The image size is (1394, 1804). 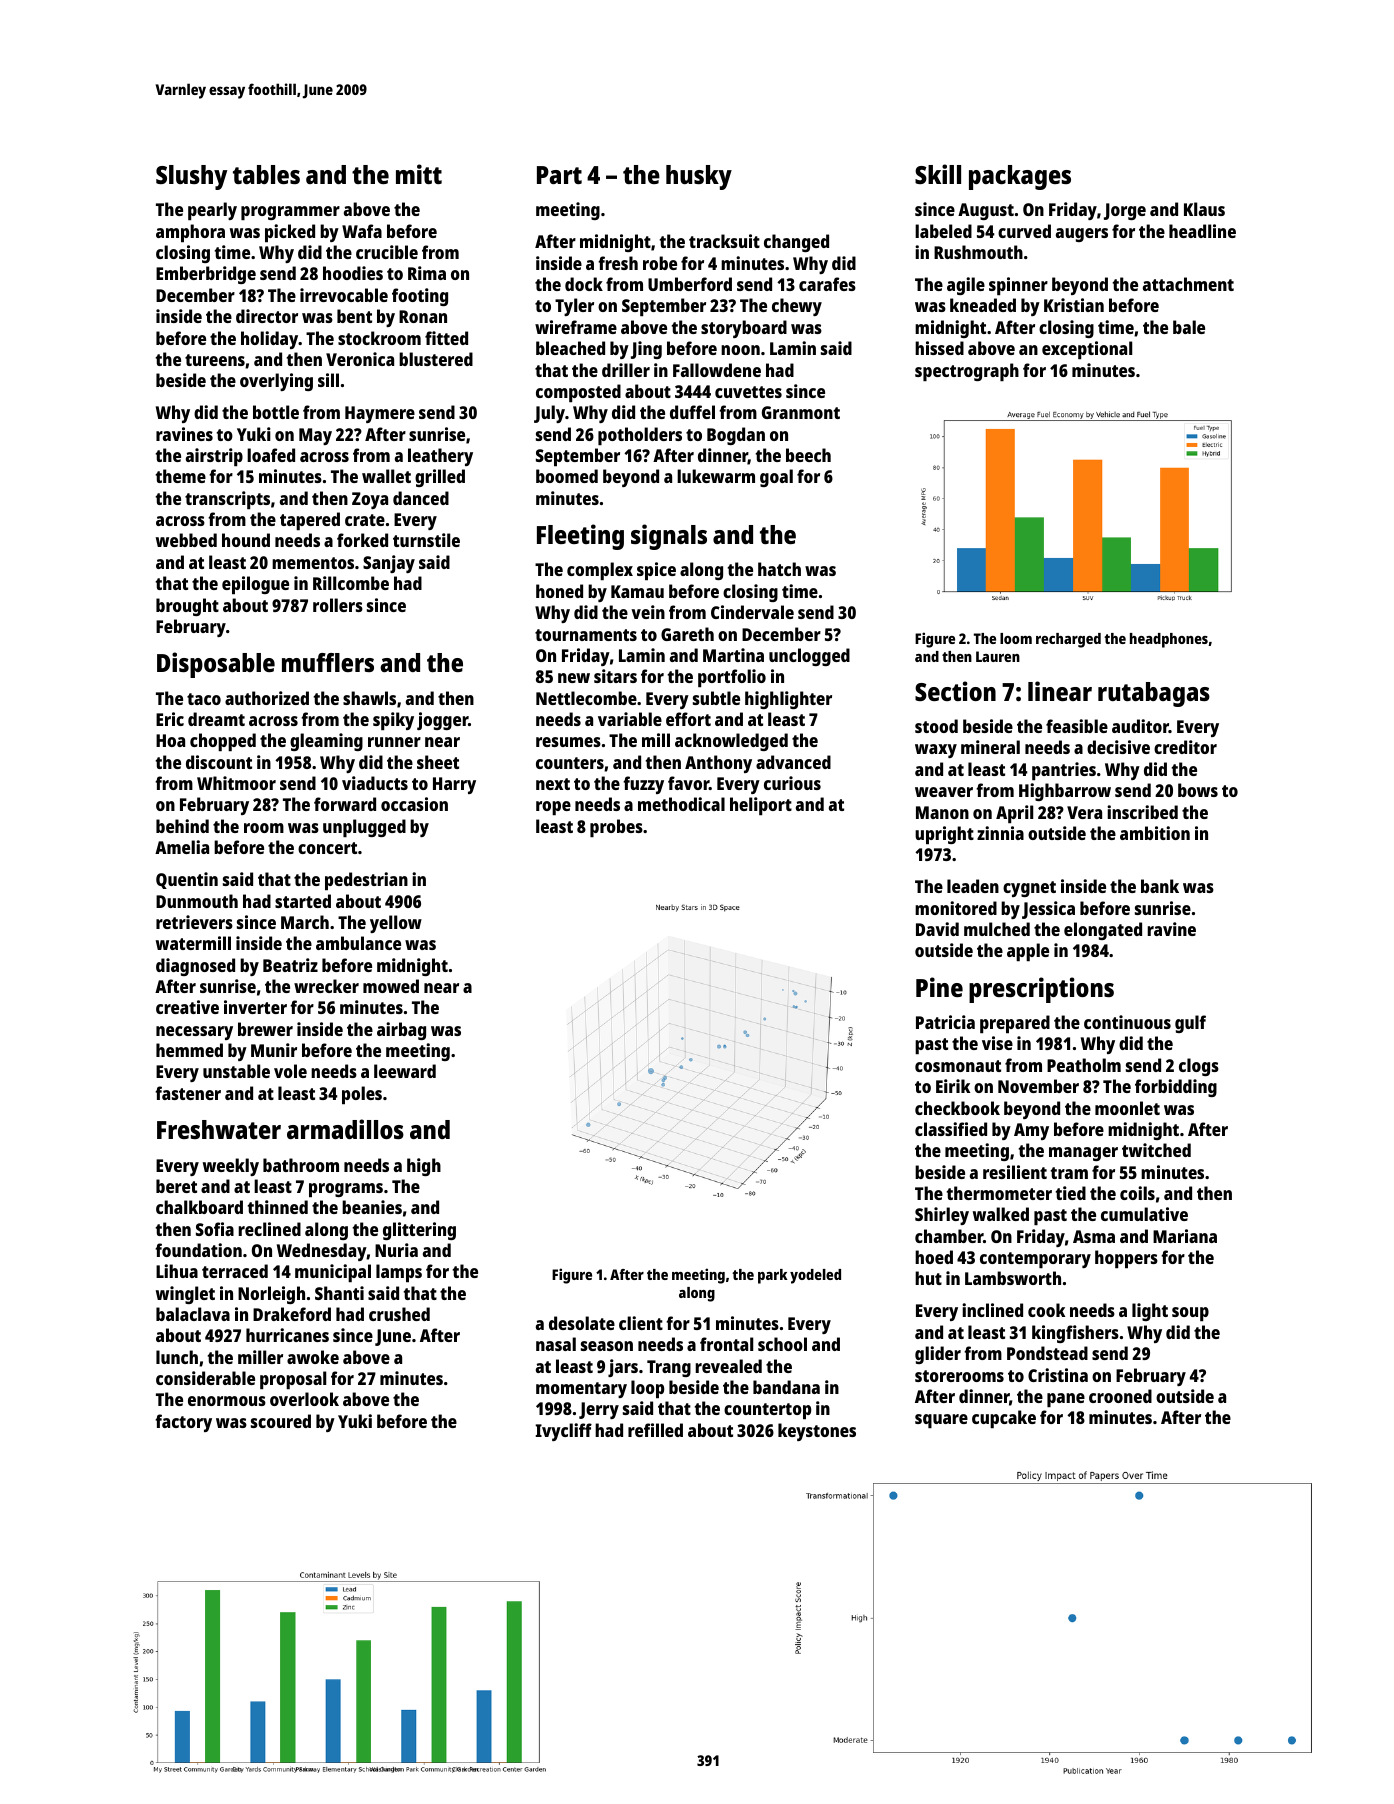 I want to click on cupcake, so click(x=1004, y=1419).
